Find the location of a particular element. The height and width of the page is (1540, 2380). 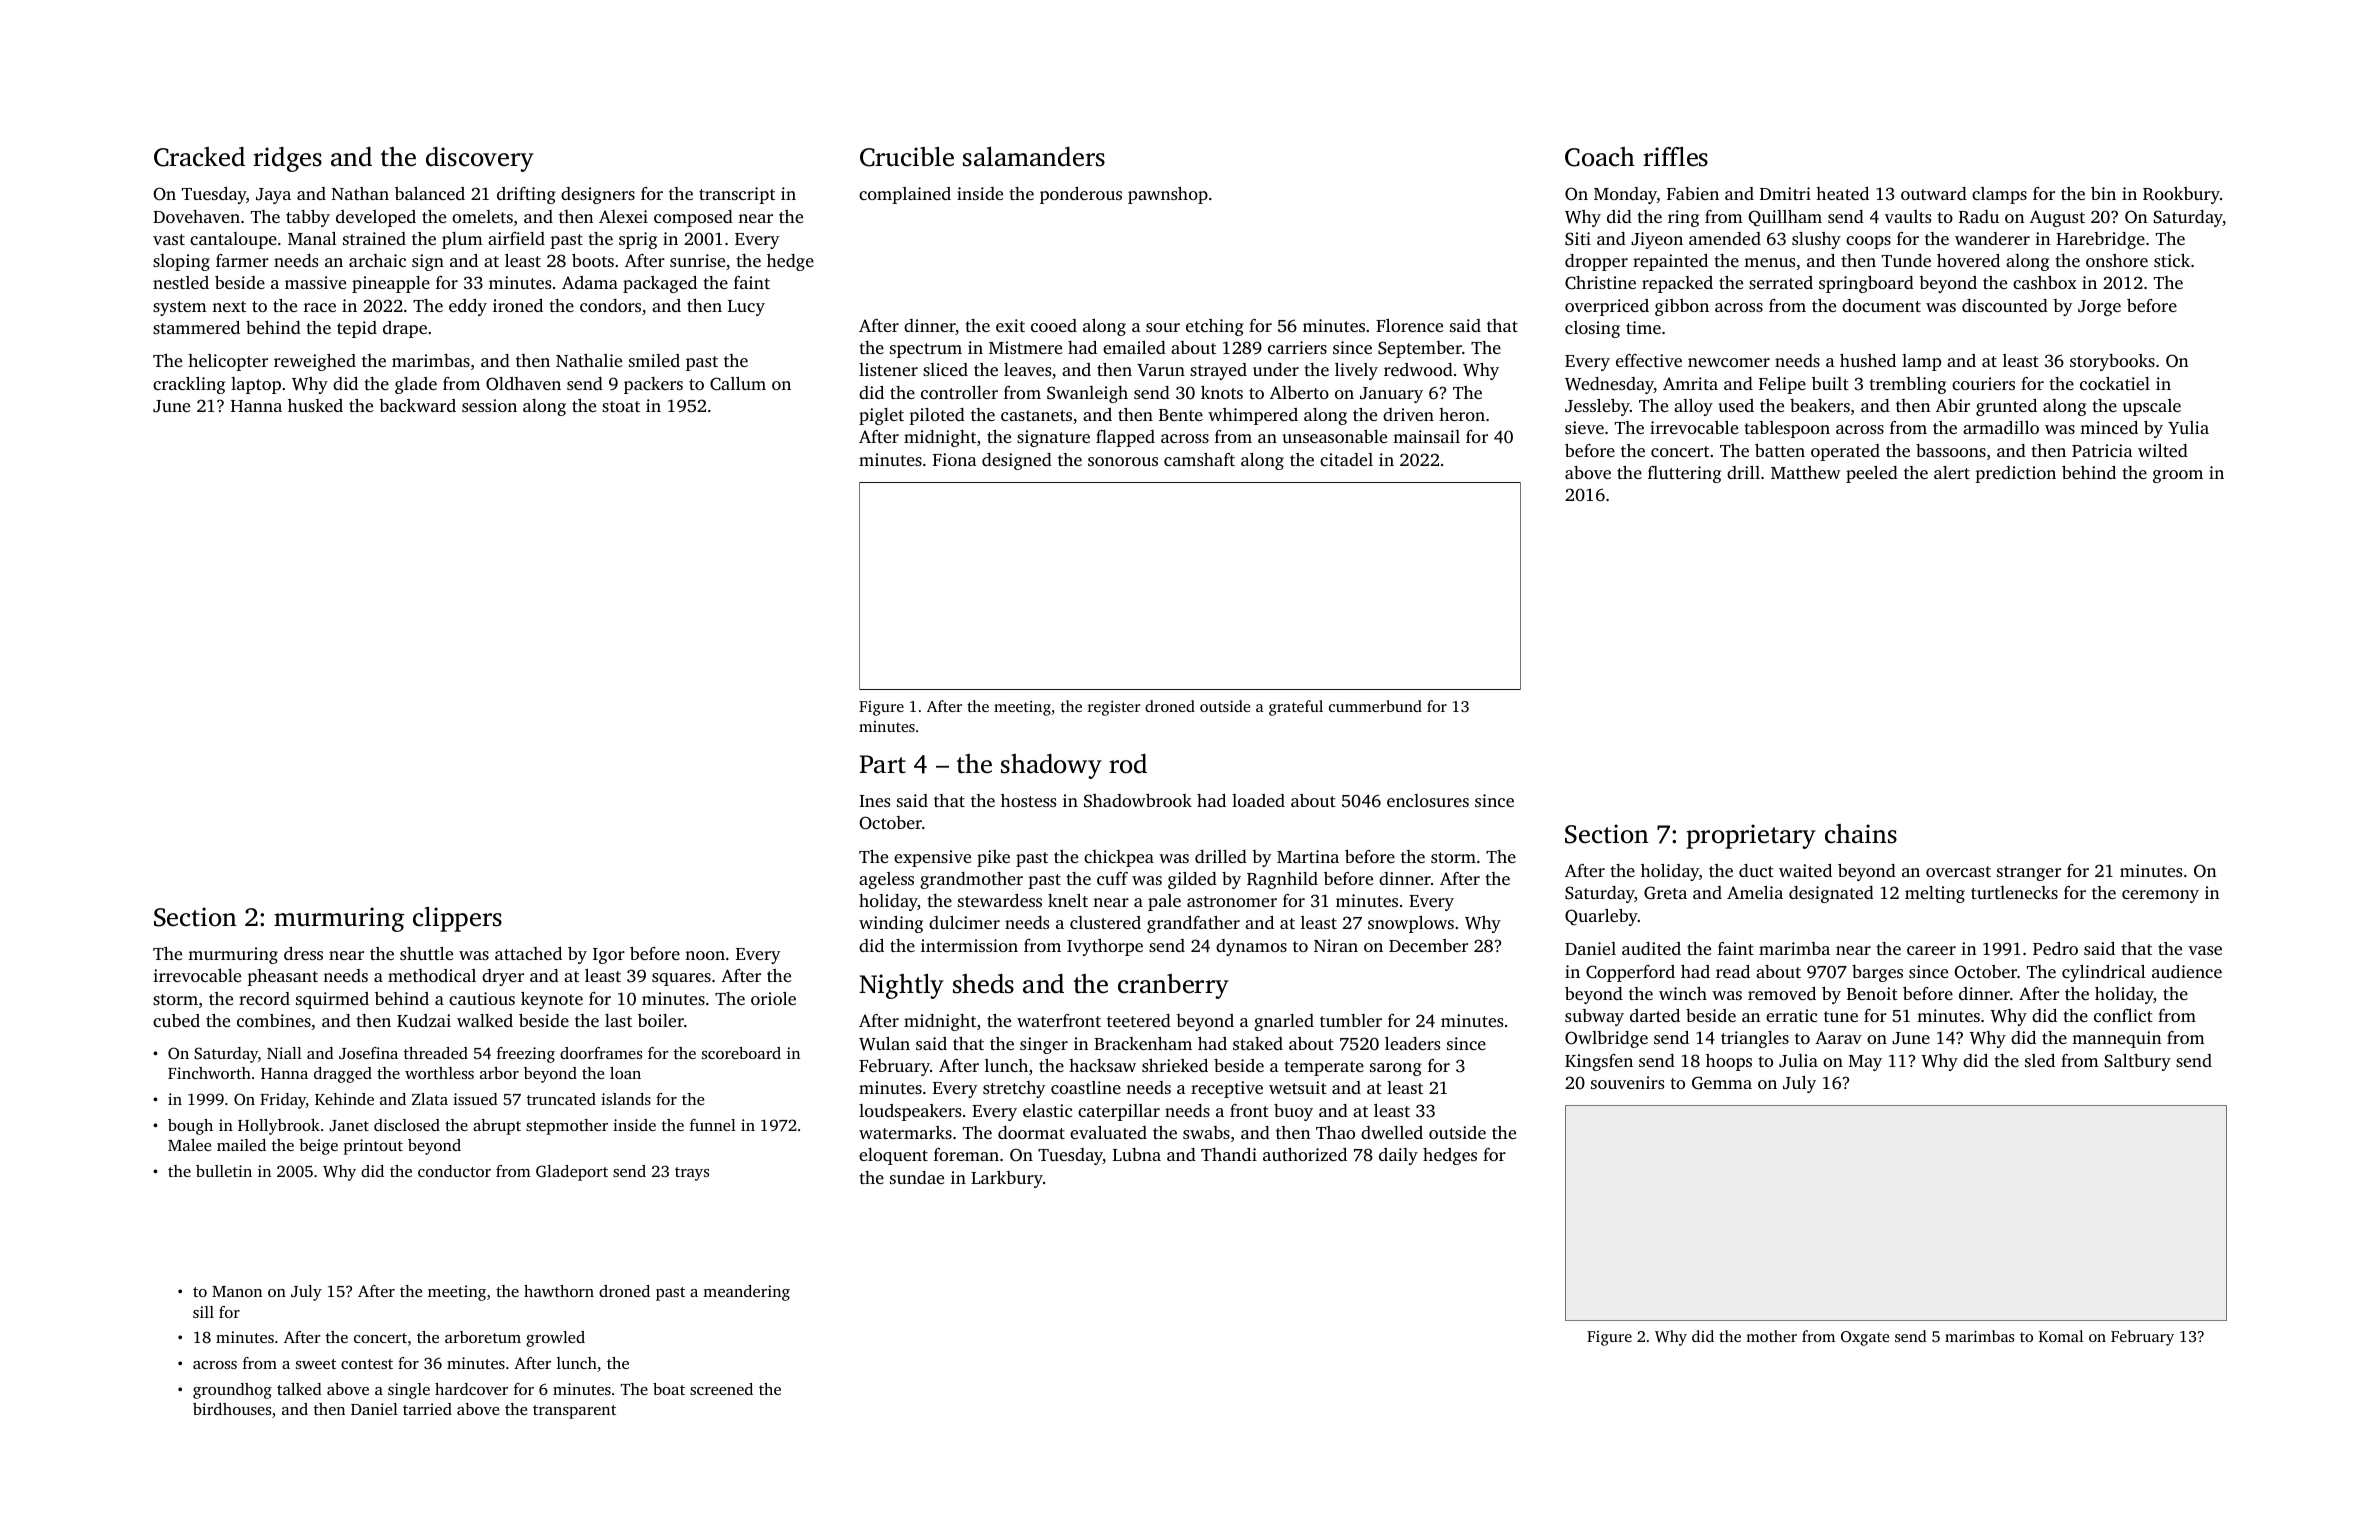

husked is located at coordinates (315, 405).
